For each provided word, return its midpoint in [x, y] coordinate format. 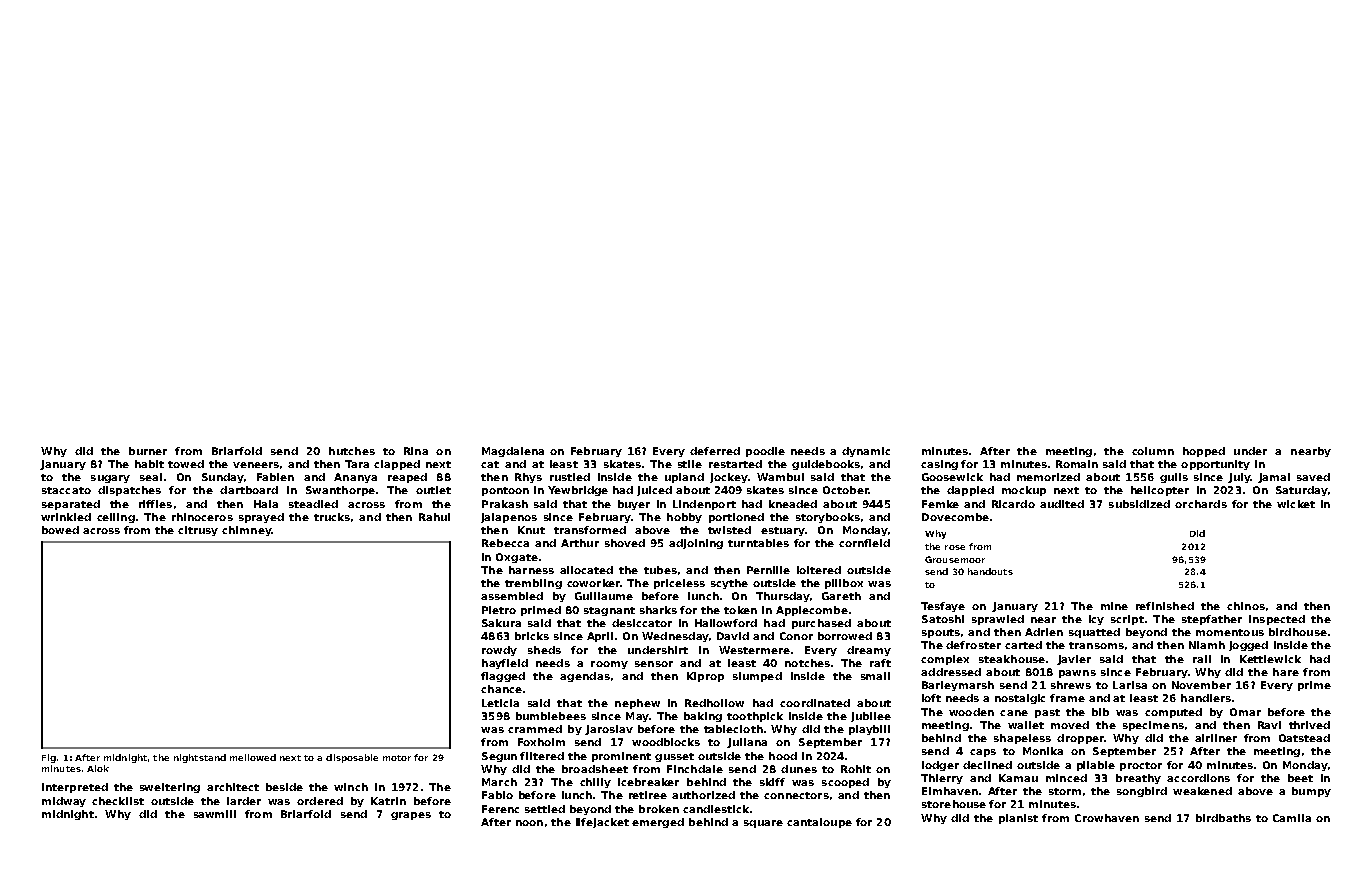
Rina [416, 451]
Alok [98, 768]
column [1153, 451]
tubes [660, 570]
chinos [1246, 606]
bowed [60, 530]
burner [148, 451]
